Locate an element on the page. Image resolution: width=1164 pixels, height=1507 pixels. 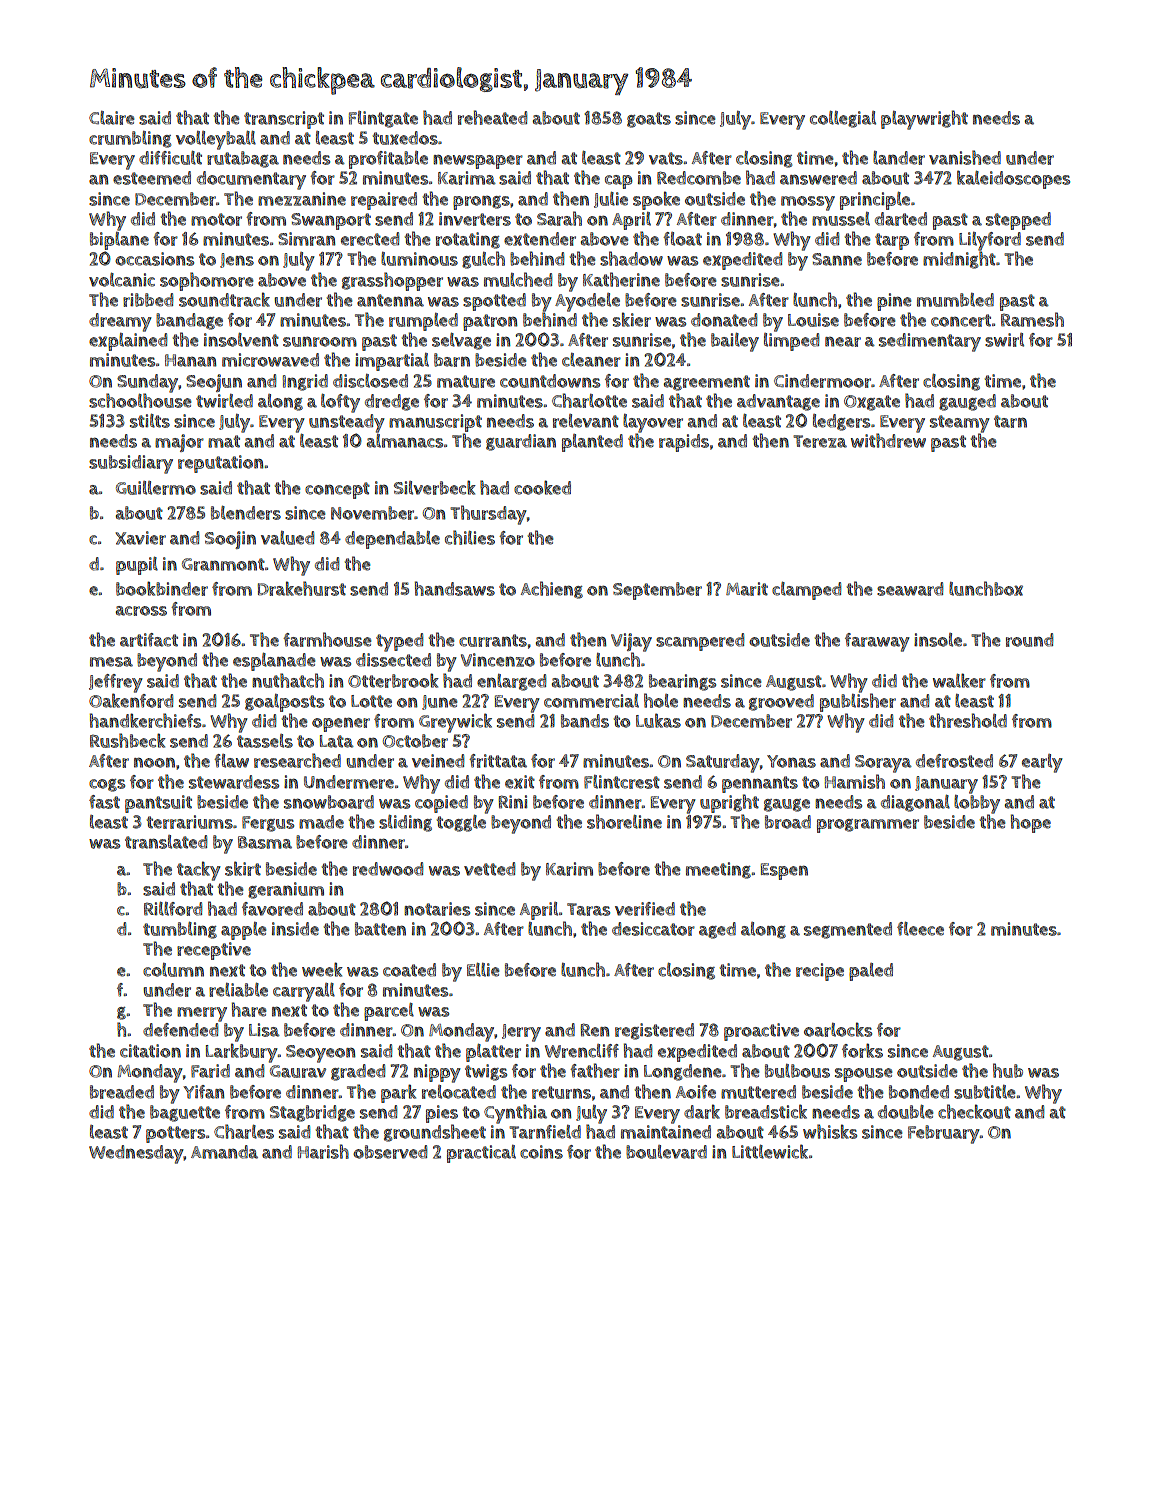
Harish is located at coordinates (323, 1151).
